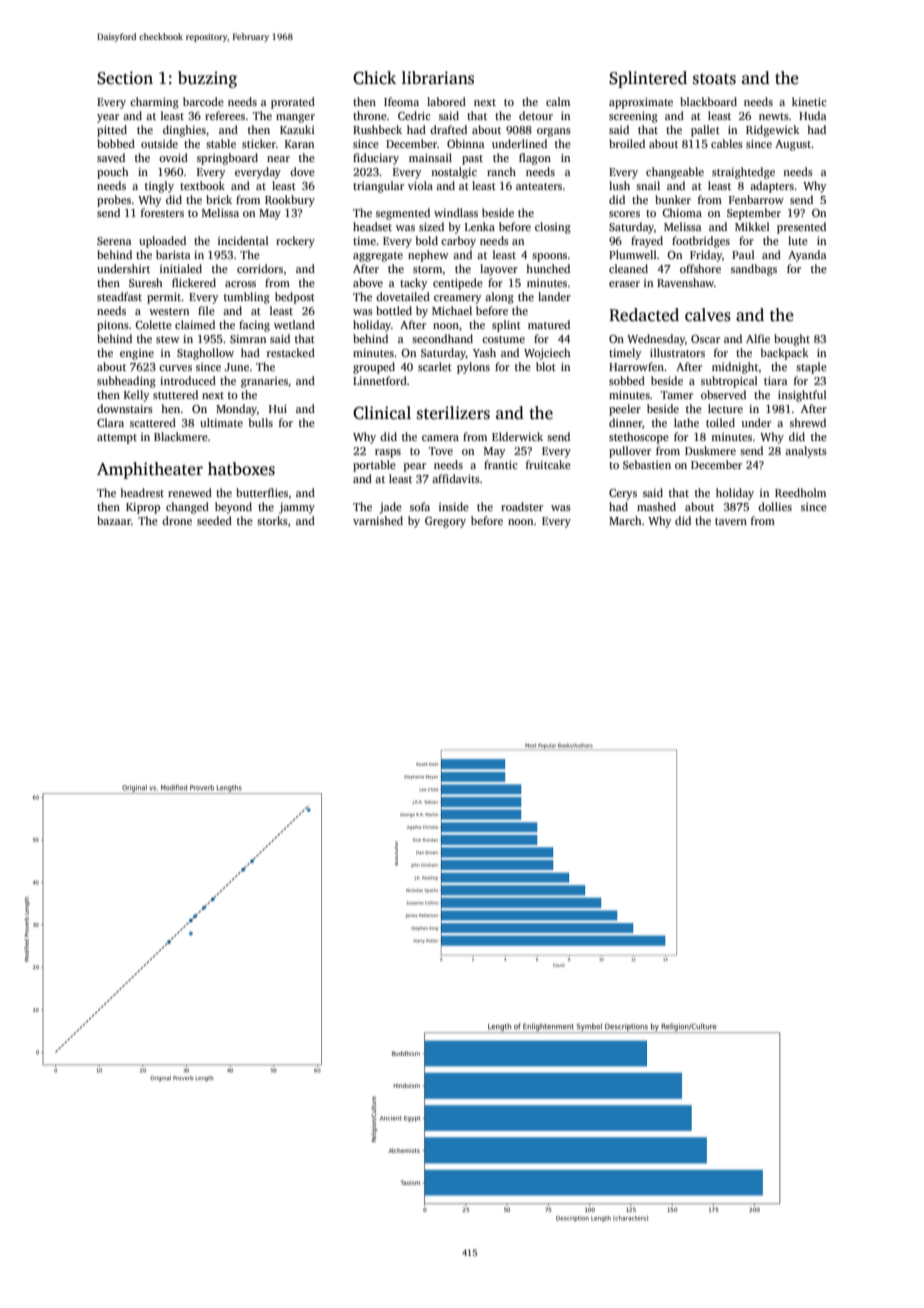 This screenshot has height=1308, width=924. Describe the element at coordinates (627, 380) in the screenshot. I see `sobbed` at that location.
